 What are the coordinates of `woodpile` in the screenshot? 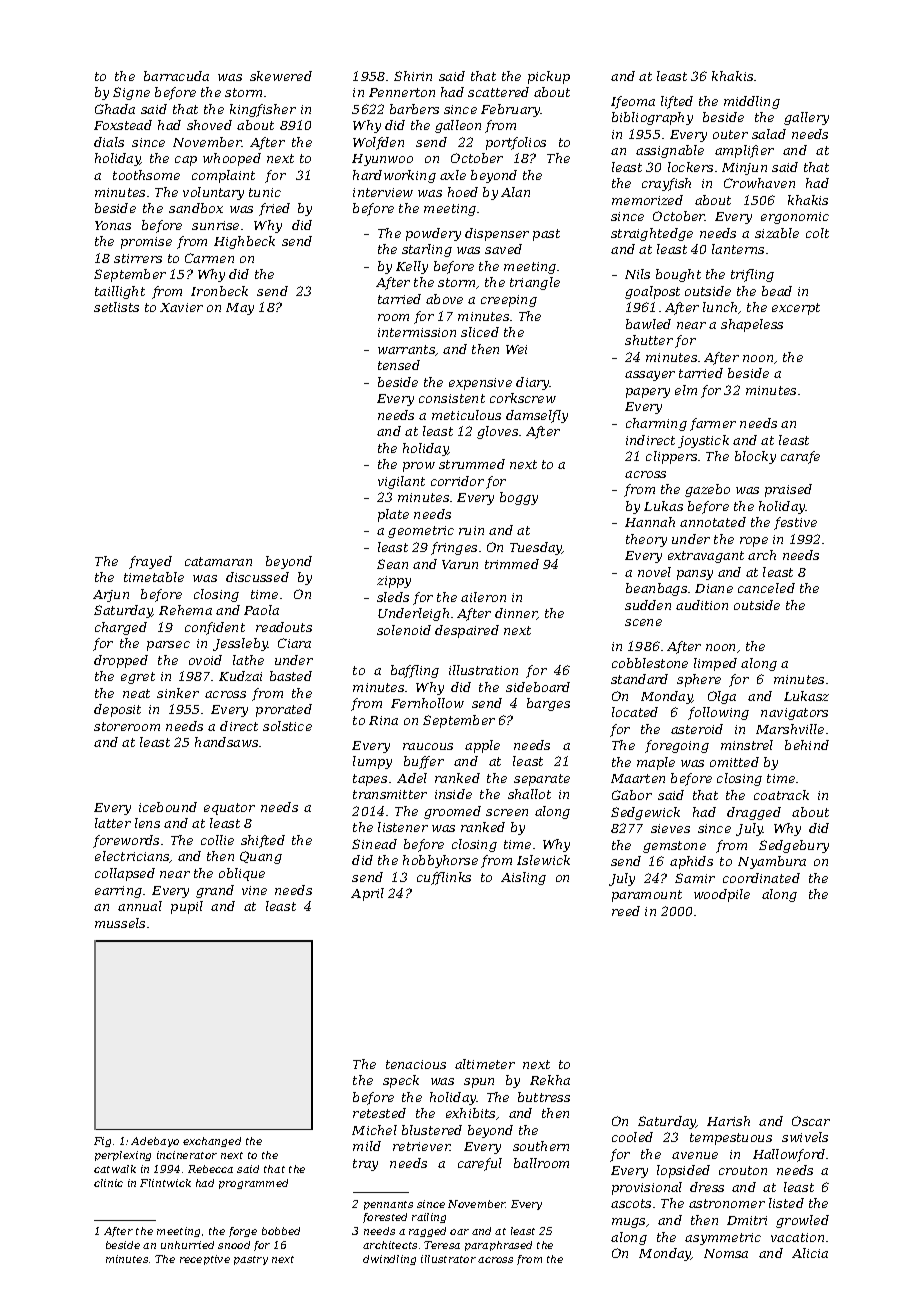 It's located at (722, 895).
